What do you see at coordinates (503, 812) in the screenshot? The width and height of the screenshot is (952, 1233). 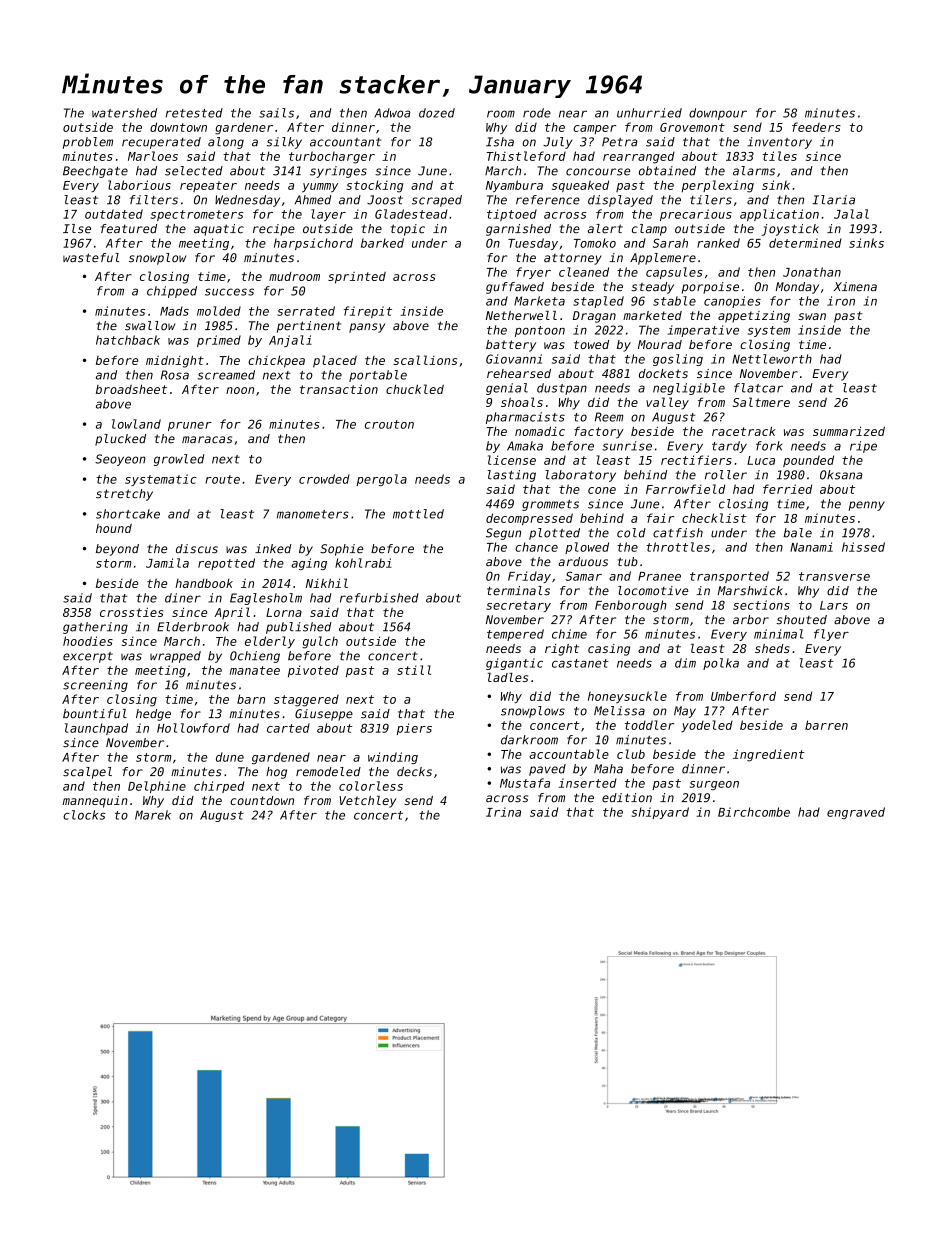 I see `Irina` at bounding box center [503, 812].
